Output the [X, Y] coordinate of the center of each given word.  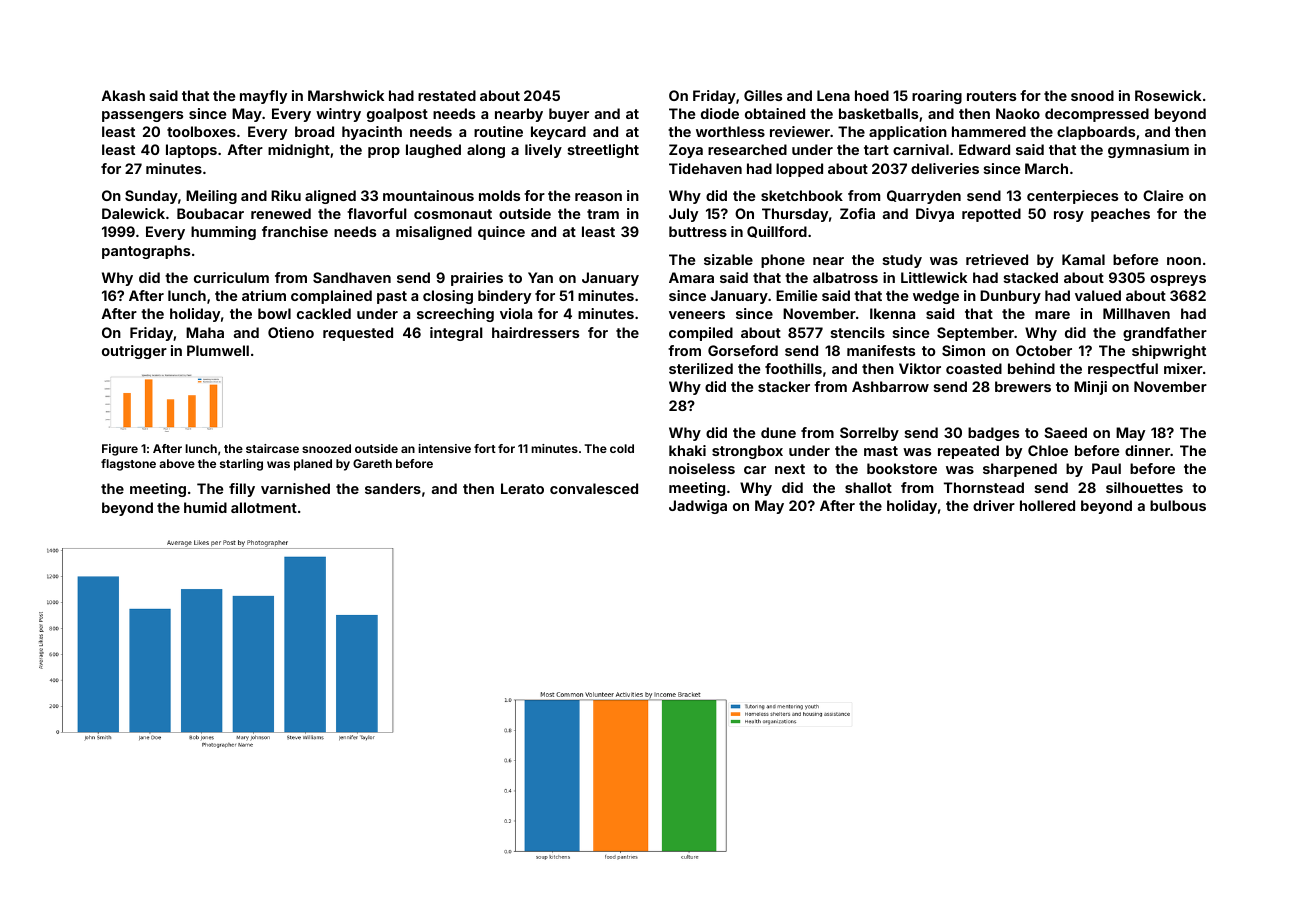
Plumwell [218, 350]
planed [313, 465]
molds [499, 195]
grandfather [1165, 334]
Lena [833, 95]
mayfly [263, 97]
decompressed [1097, 115]
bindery [504, 297]
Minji [1090, 388]
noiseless [702, 468]
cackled [324, 313]
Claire [1163, 195]
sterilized [701, 368]
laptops [191, 151]
